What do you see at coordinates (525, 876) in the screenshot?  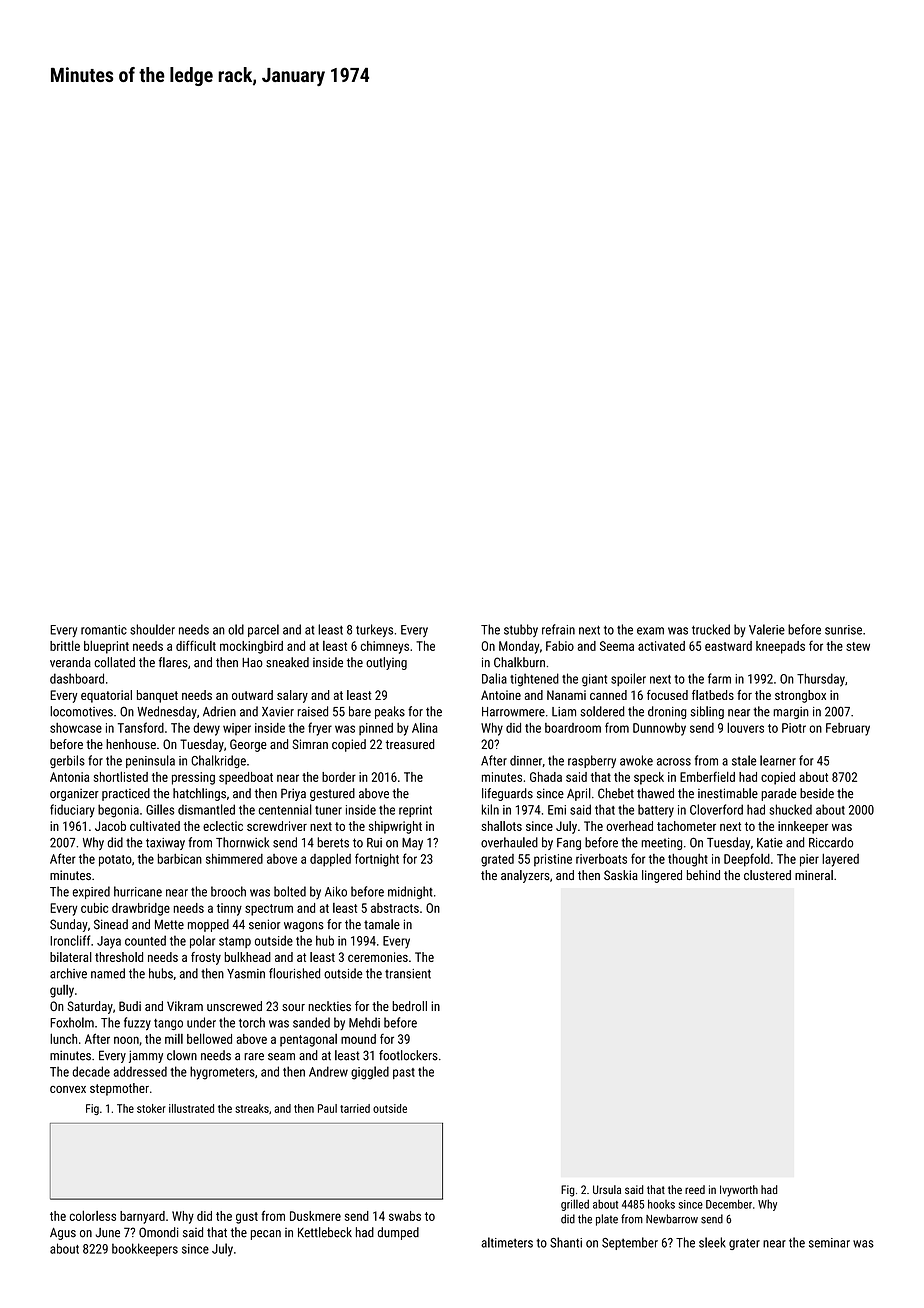 I see `analyzers` at bounding box center [525, 876].
